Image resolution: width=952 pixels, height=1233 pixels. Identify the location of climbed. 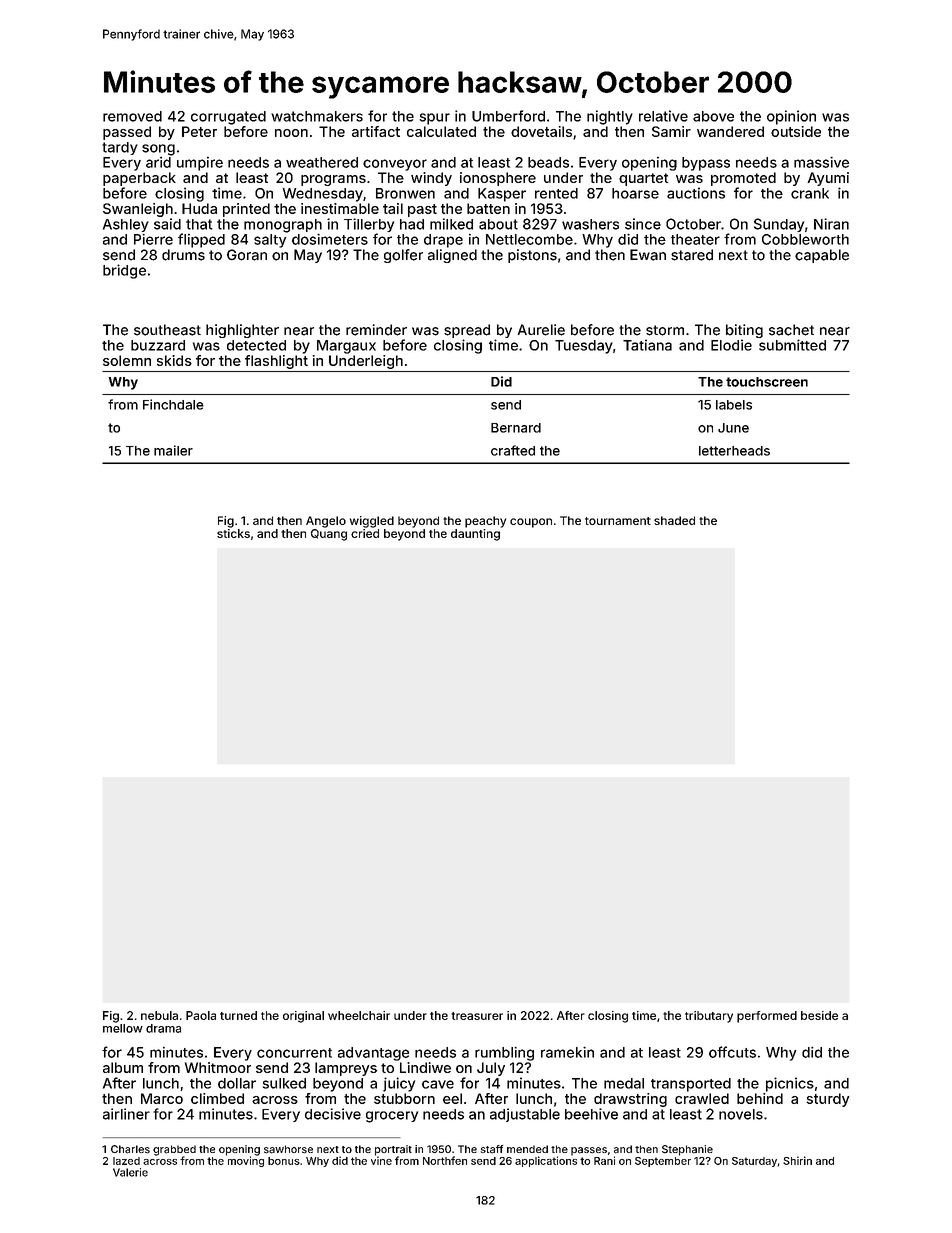
(217, 1098).
